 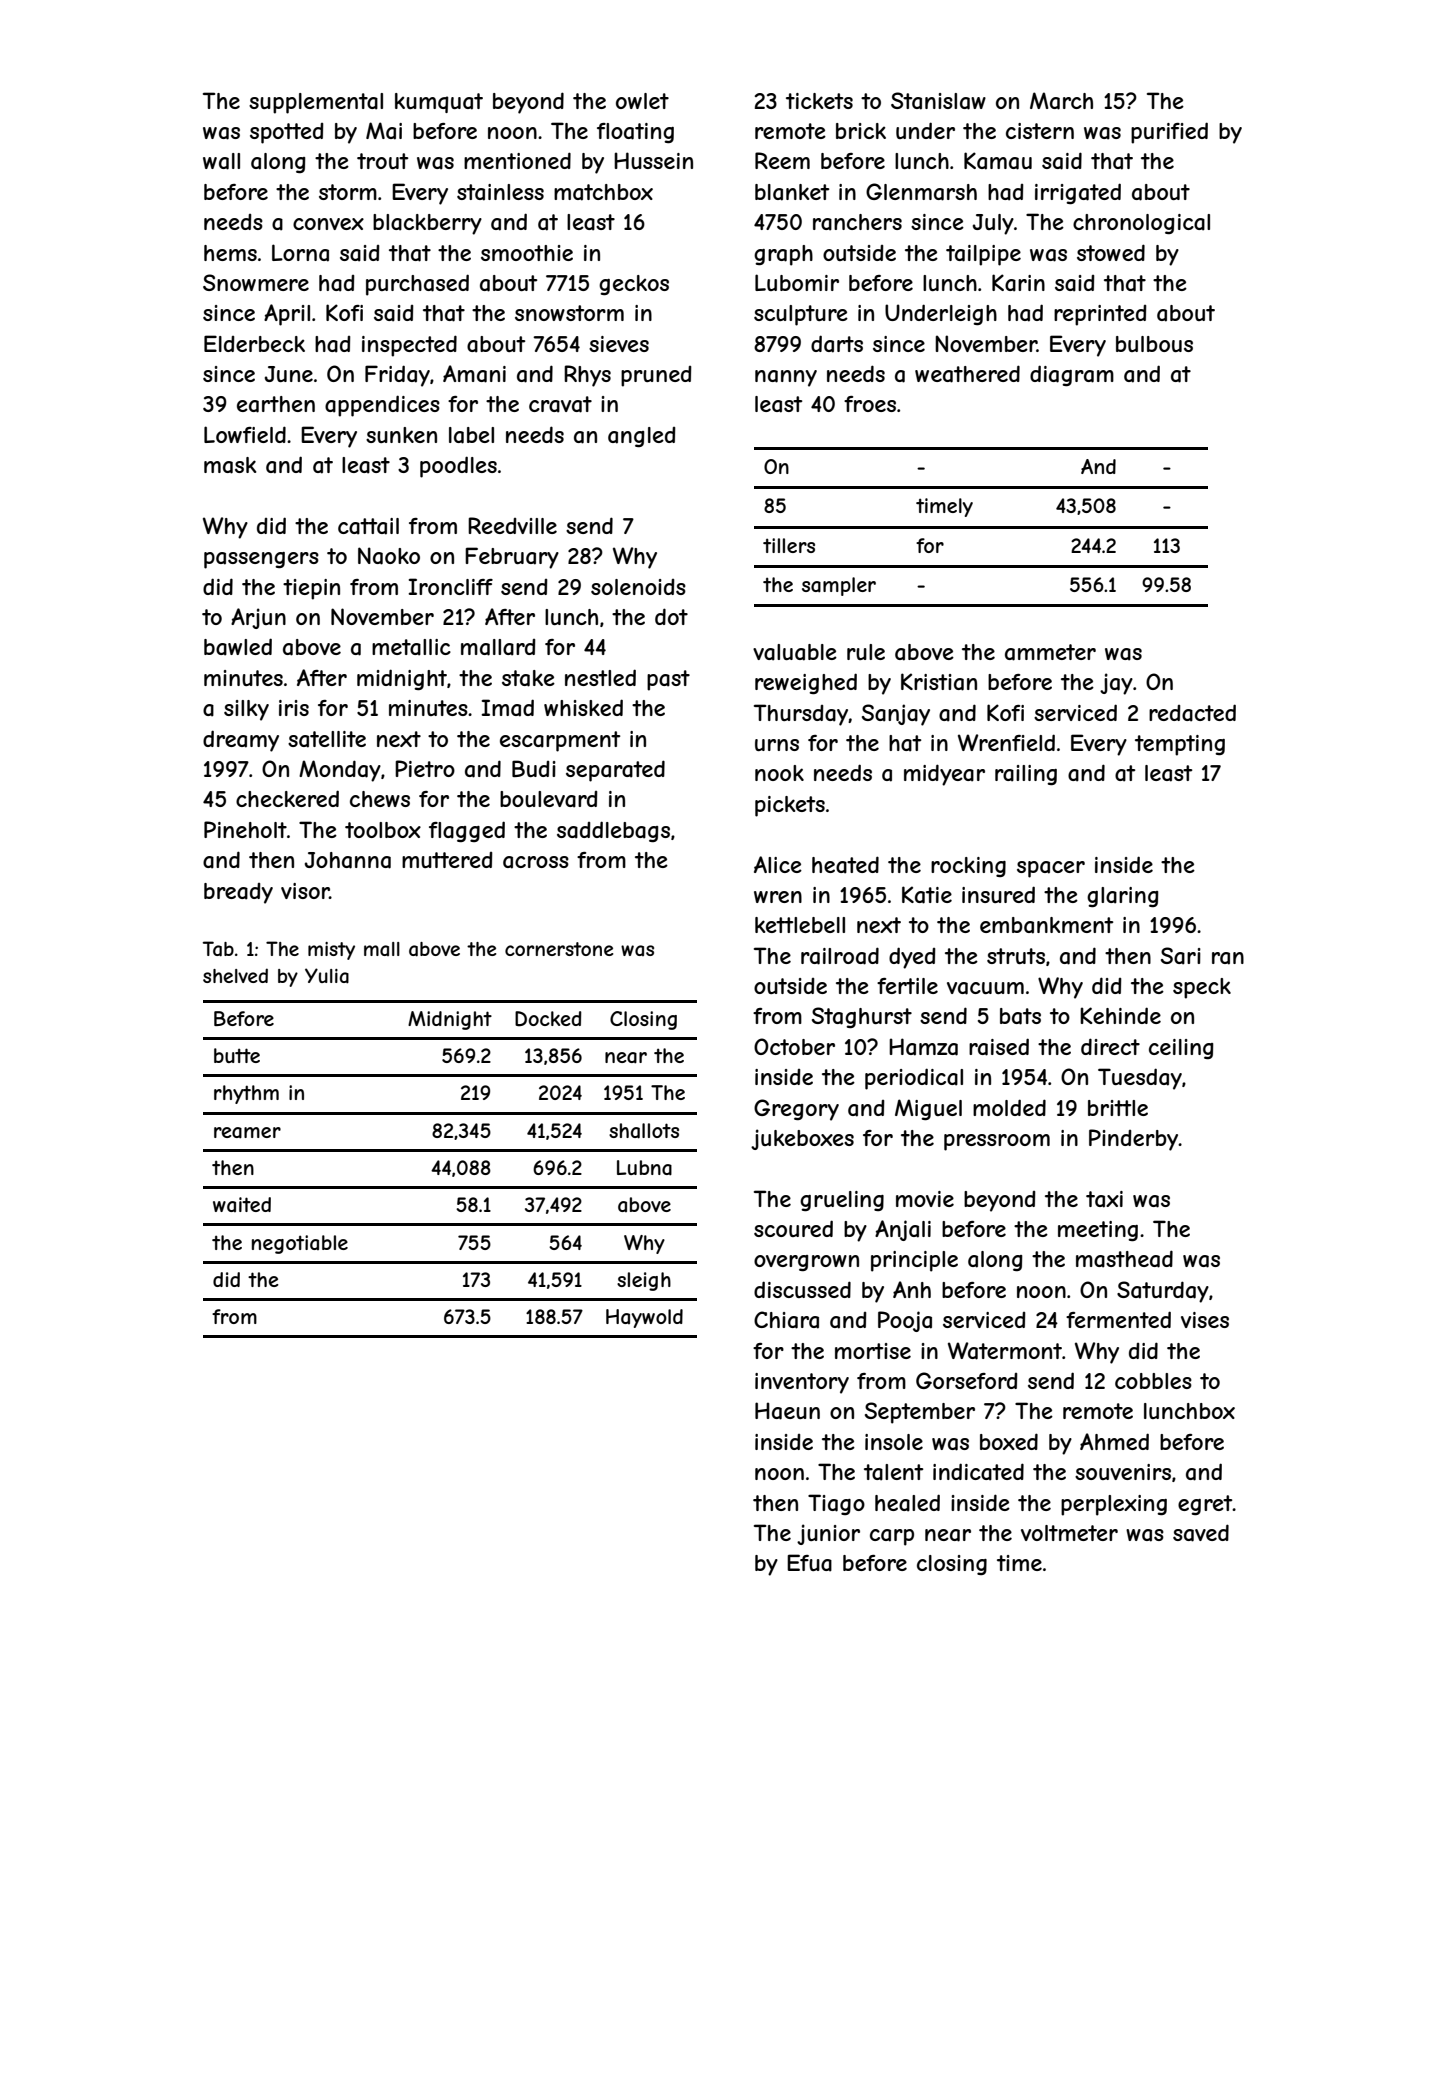 What do you see at coordinates (300, 1244) in the screenshot?
I see `negotiable` at bounding box center [300, 1244].
